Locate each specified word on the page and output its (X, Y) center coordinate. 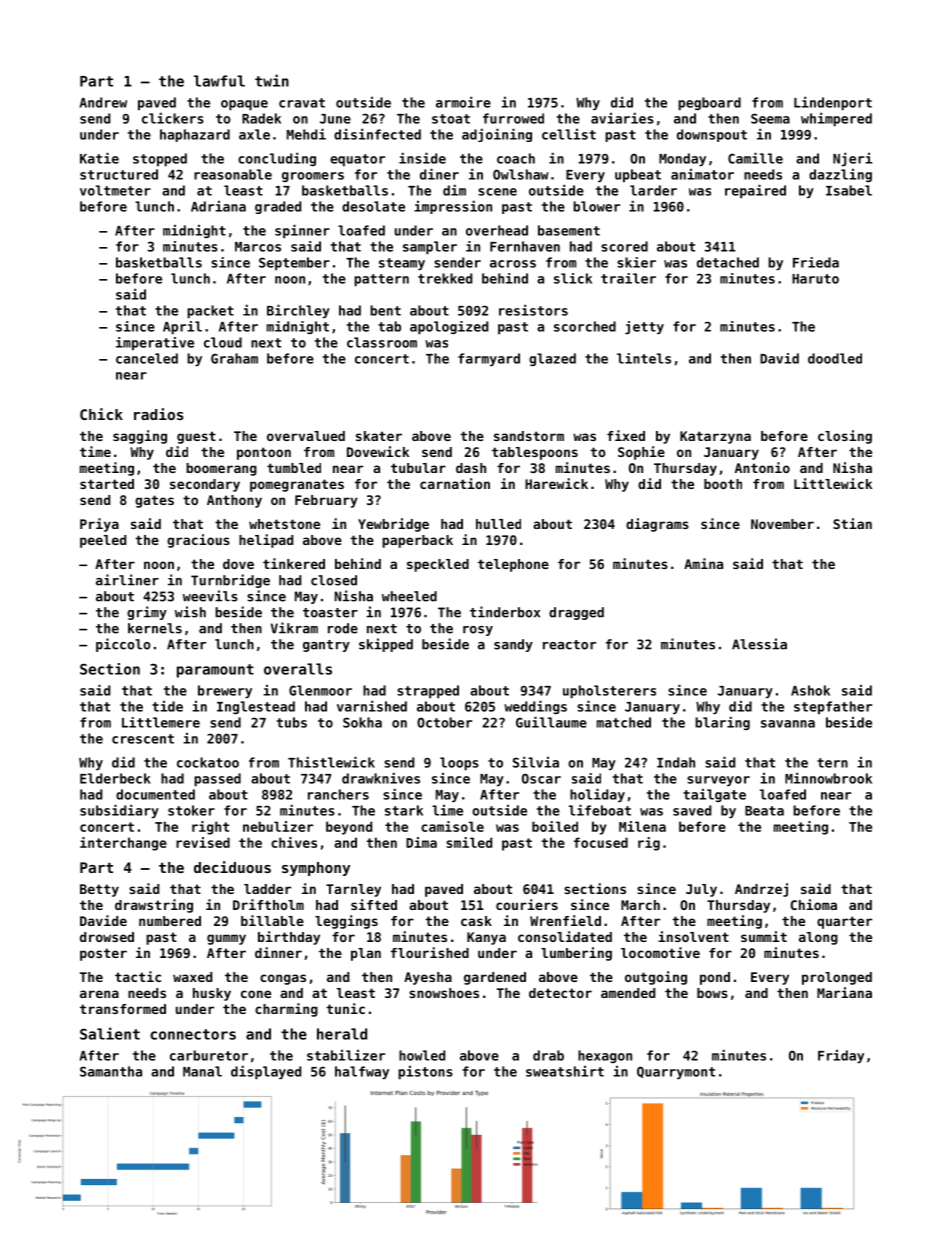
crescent (143, 739)
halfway (362, 1072)
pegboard (709, 104)
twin (272, 80)
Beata (764, 811)
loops (459, 764)
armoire (463, 102)
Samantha (111, 1071)
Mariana (844, 992)
